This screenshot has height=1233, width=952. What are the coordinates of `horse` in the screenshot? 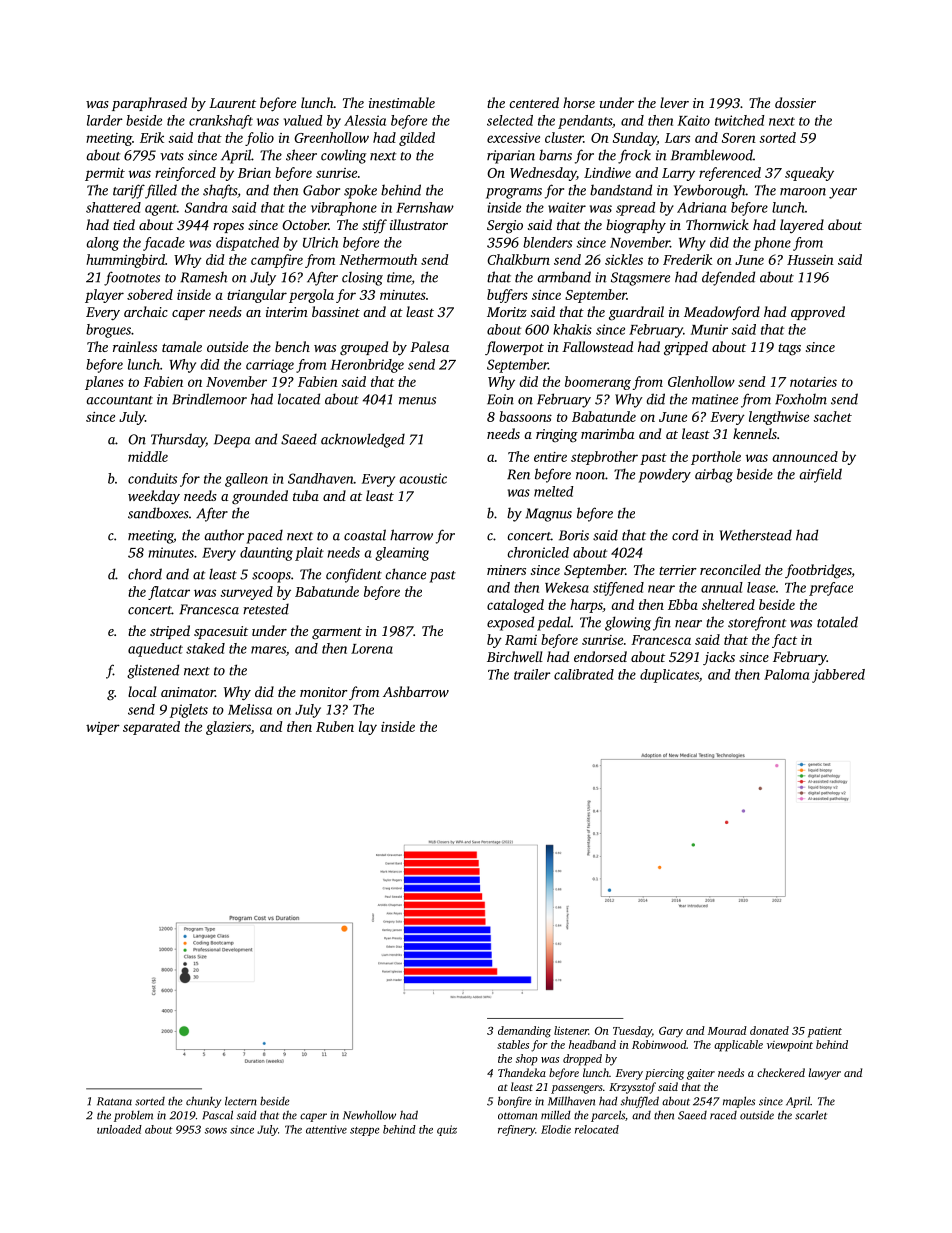 It's located at (579, 102).
